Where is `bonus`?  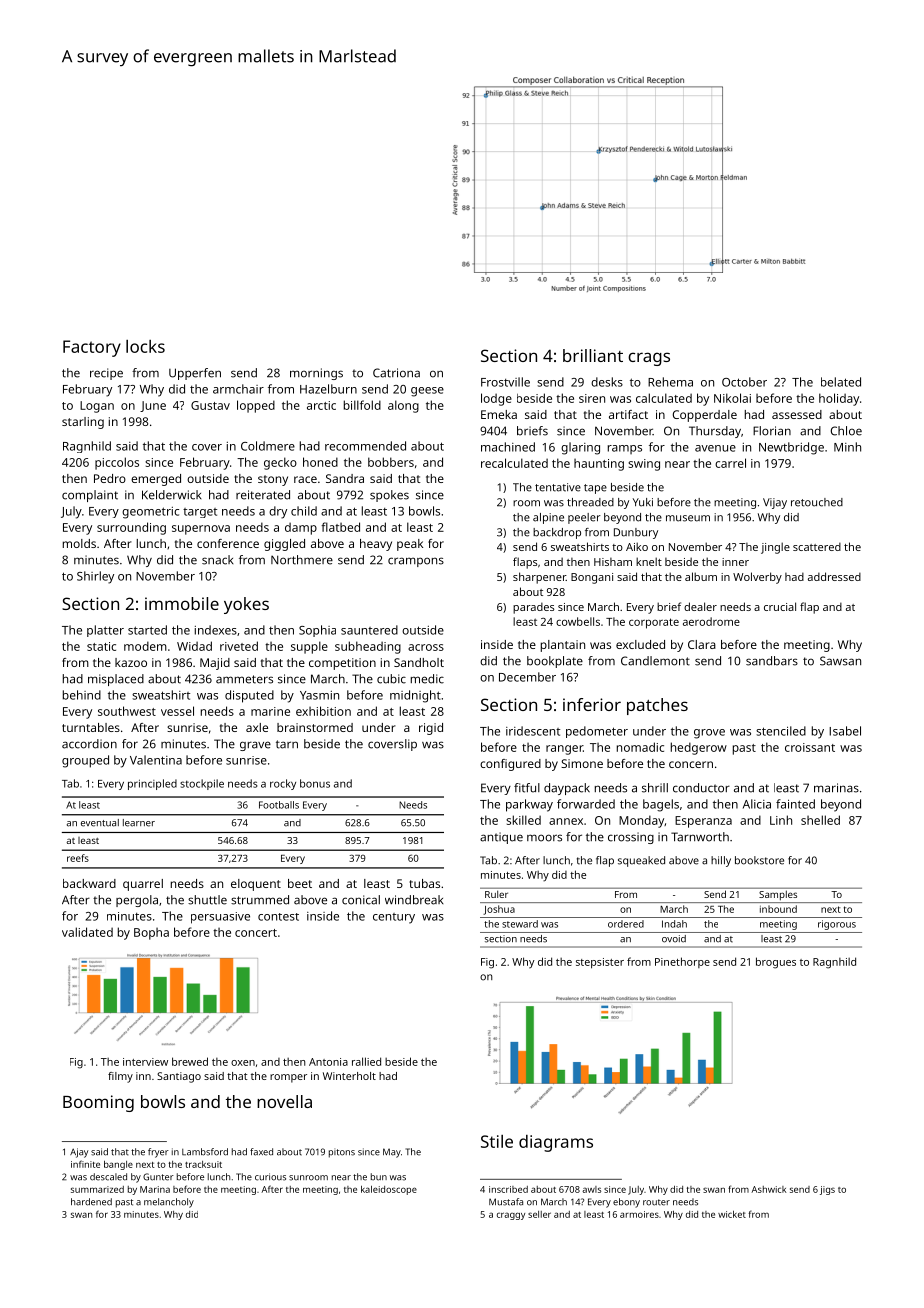
bonus is located at coordinates (315, 783).
